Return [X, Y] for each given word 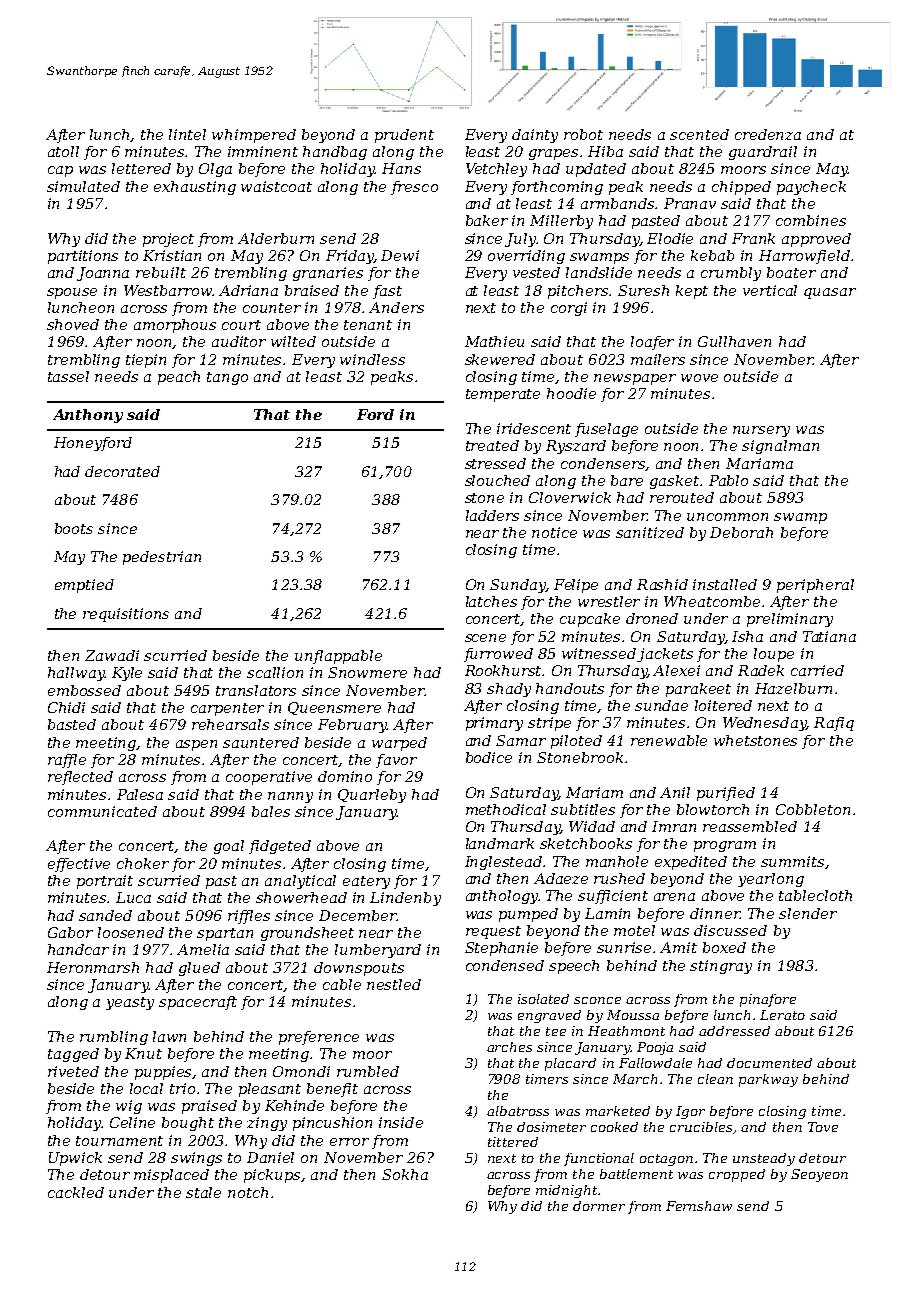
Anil [675, 792]
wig [129, 1107]
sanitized [650, 532]
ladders [492, 515]
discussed [730, 930]
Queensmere [334, 708]
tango [227, 378]
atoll [63, 151]
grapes [553, 154]
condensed [505, 965]
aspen [196, 745]
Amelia [203, 949]
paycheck [811, 188]
